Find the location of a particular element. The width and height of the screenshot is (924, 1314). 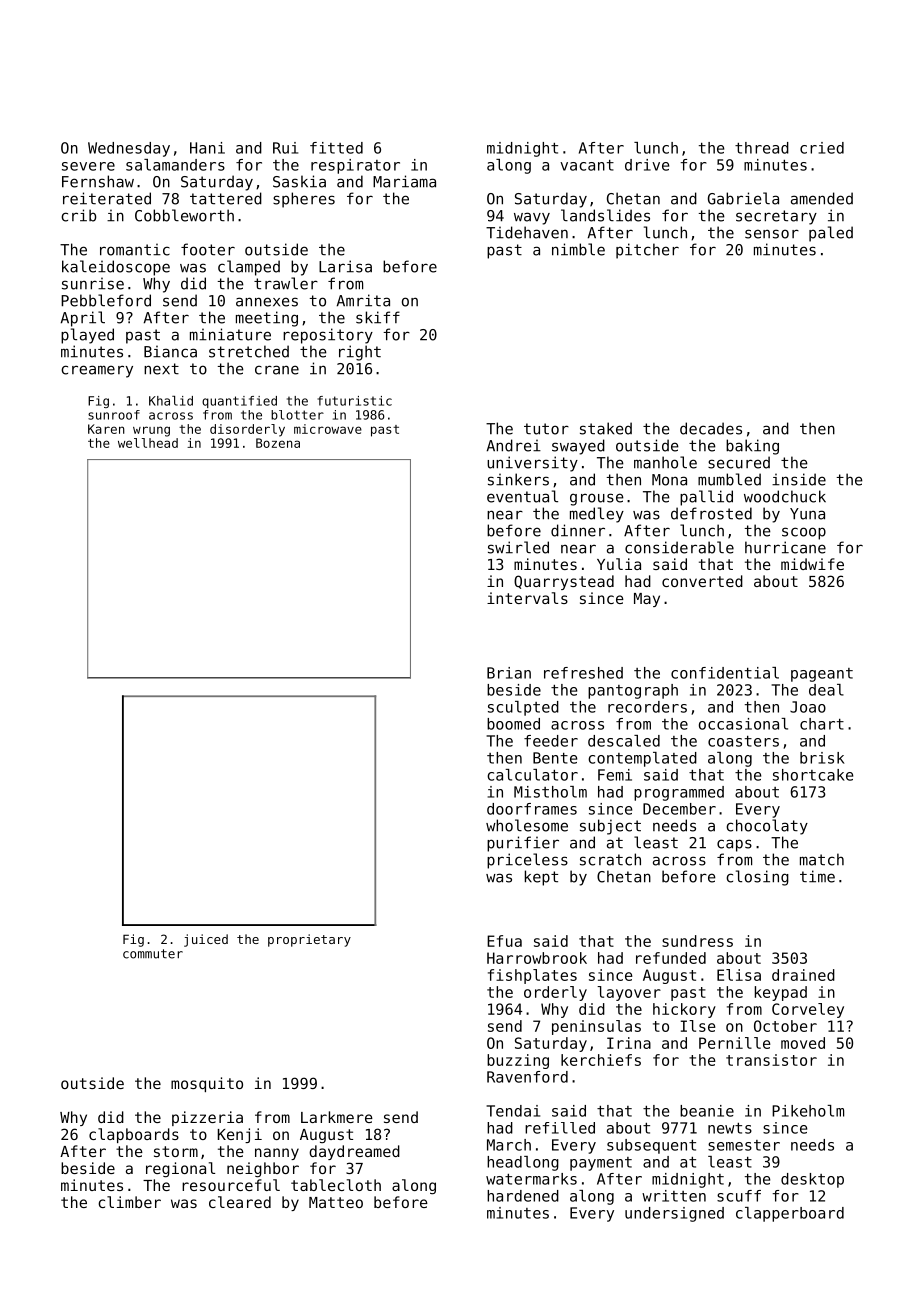

kept is located at coordinates (541, 878).
